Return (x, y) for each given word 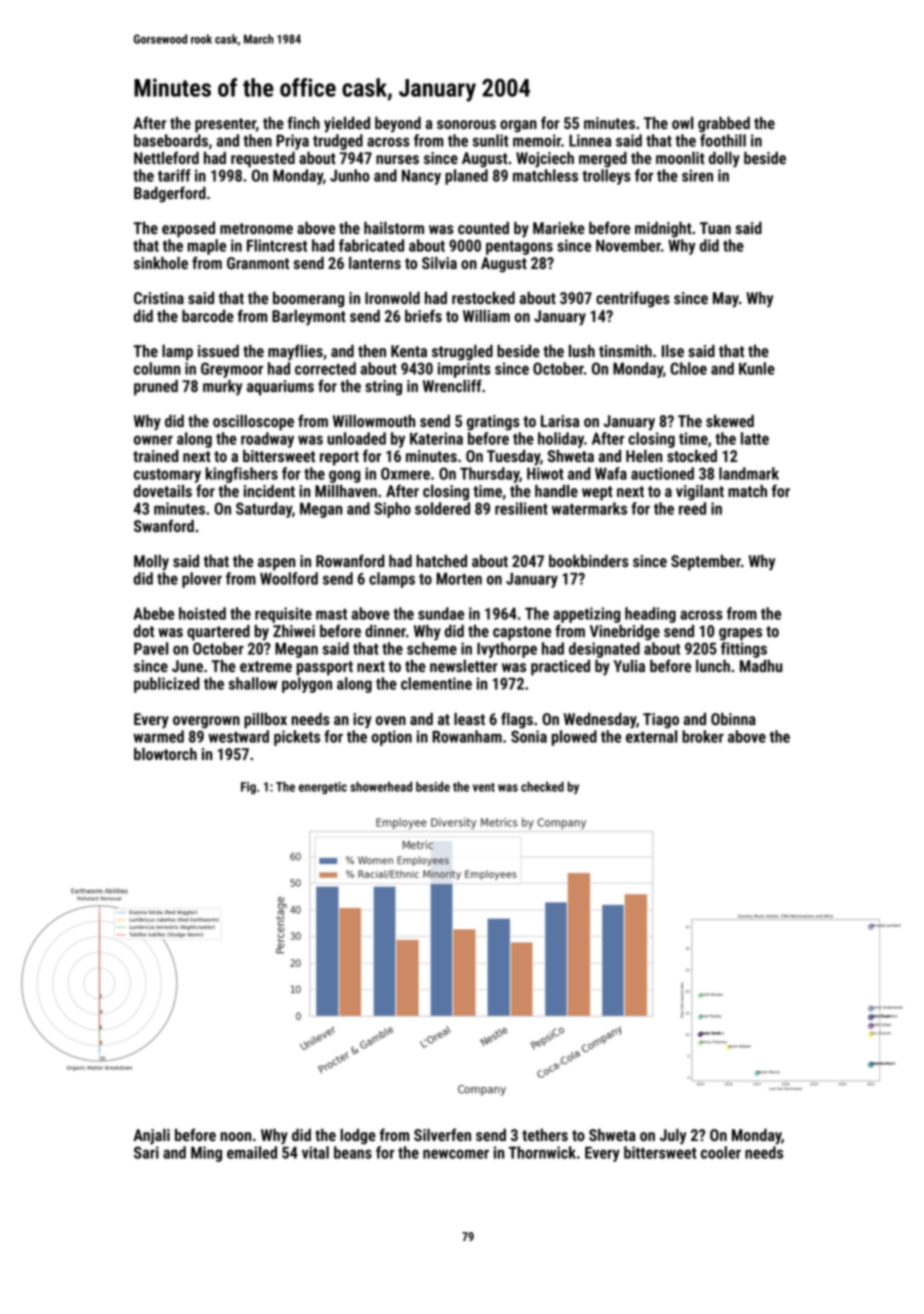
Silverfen (442, 1134)
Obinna (733, 719)
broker (703, 736)
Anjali (151, 1137)
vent (484, 787)
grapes (740, 634)
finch (303, 122)
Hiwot (545, 473)
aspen (276, 564)
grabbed (724, 125)
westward (238, 736)
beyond (398, 125)
